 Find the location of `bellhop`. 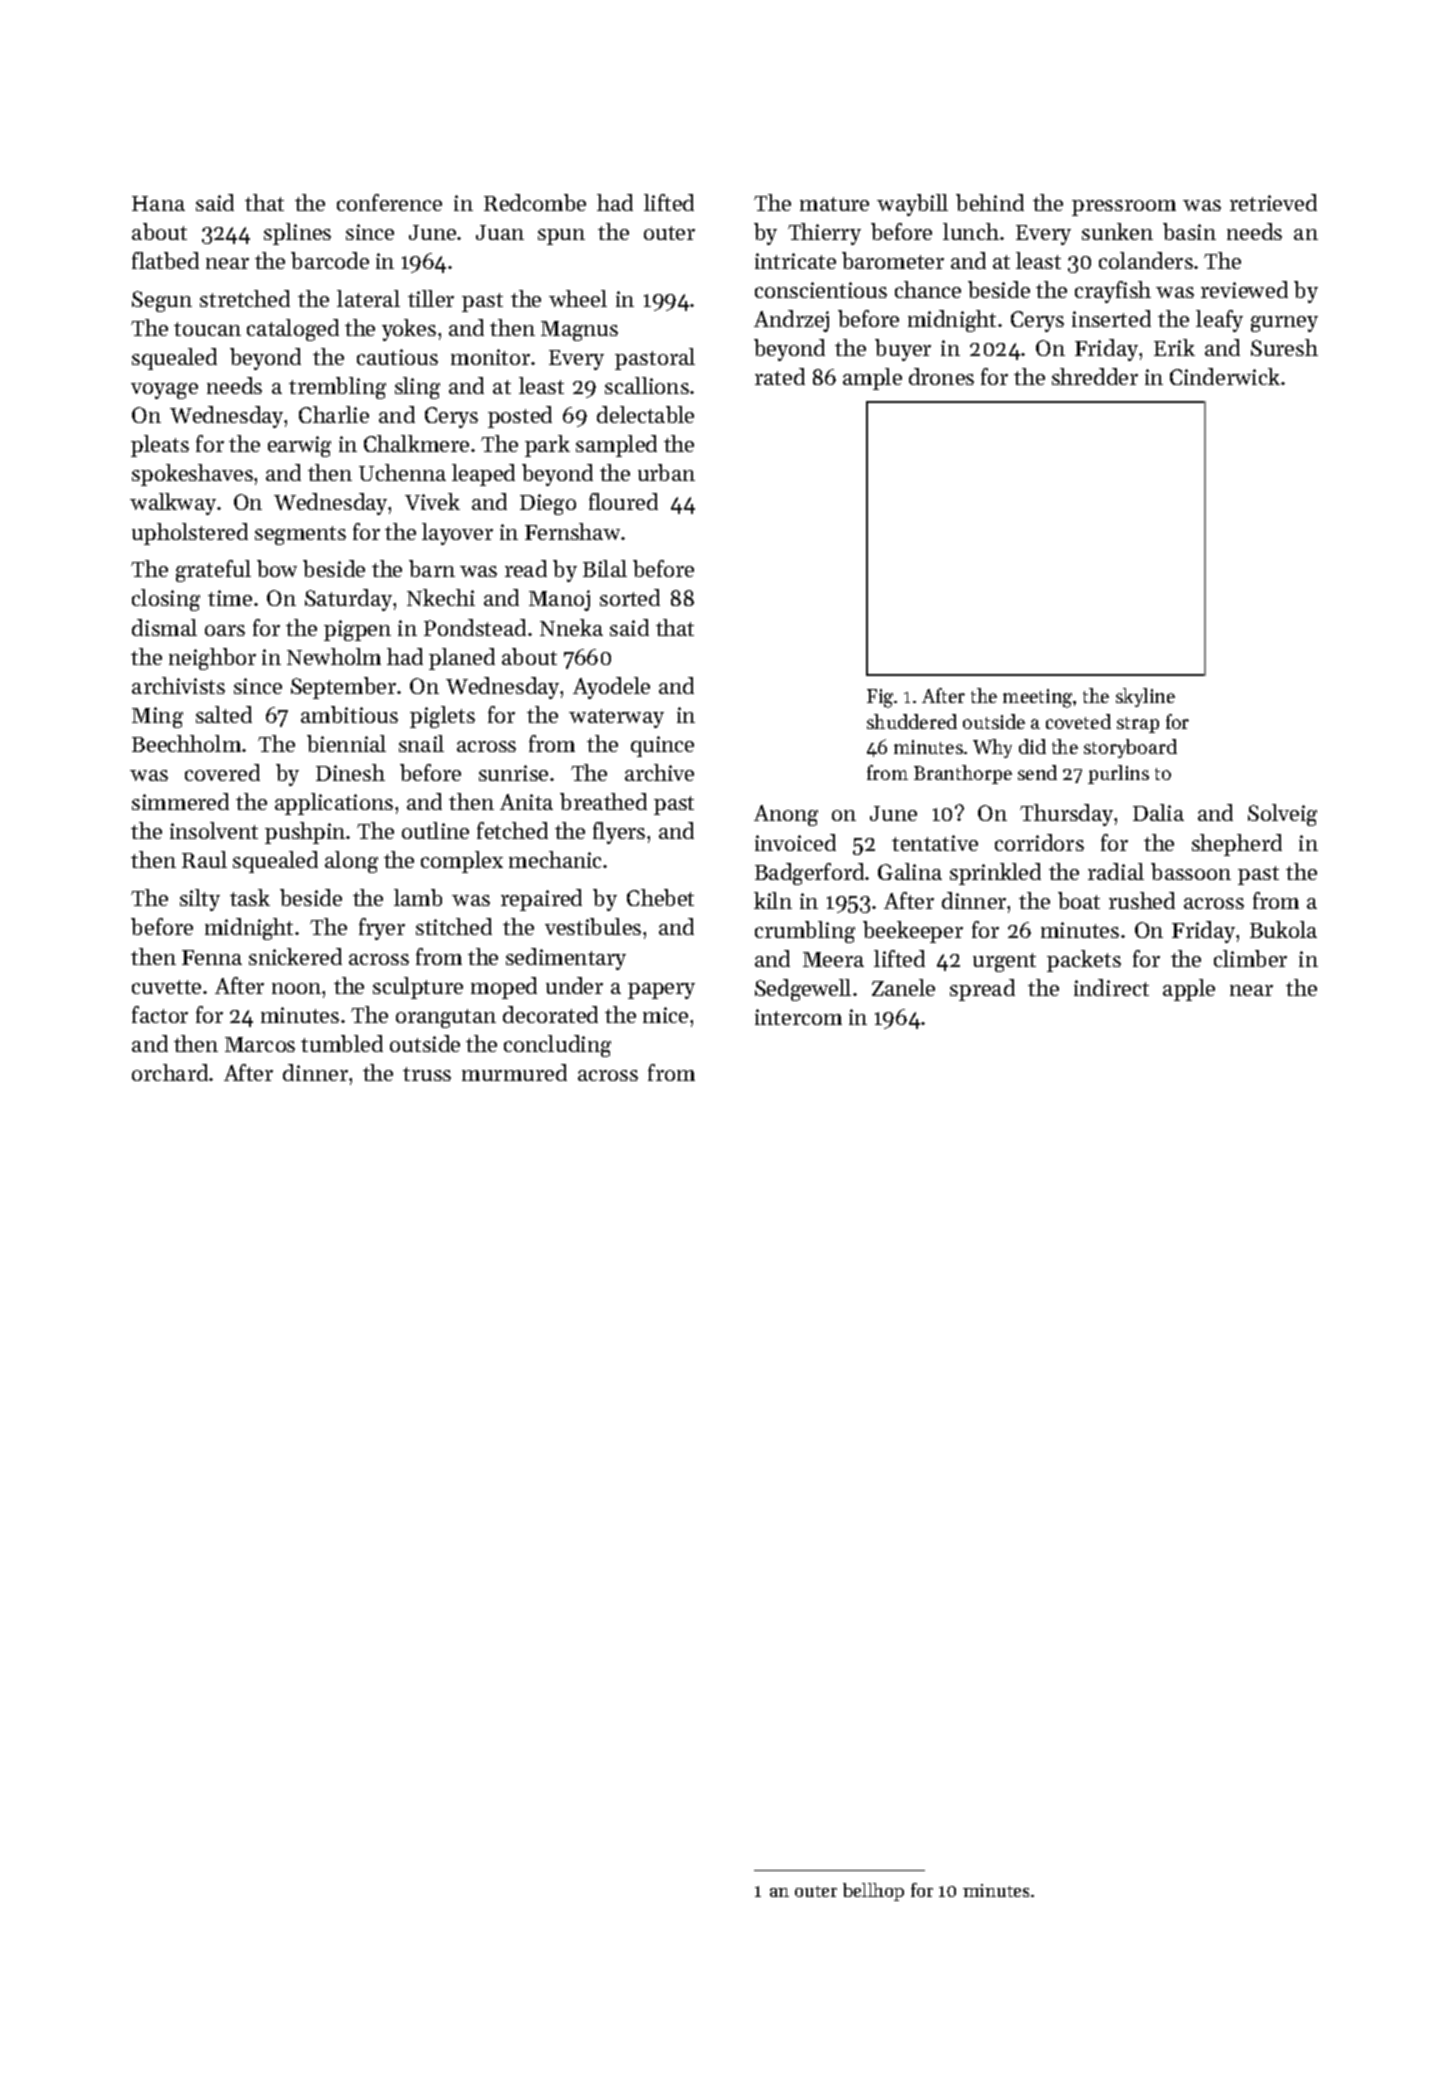

bellhop is located at coordinates (873, 1892).
